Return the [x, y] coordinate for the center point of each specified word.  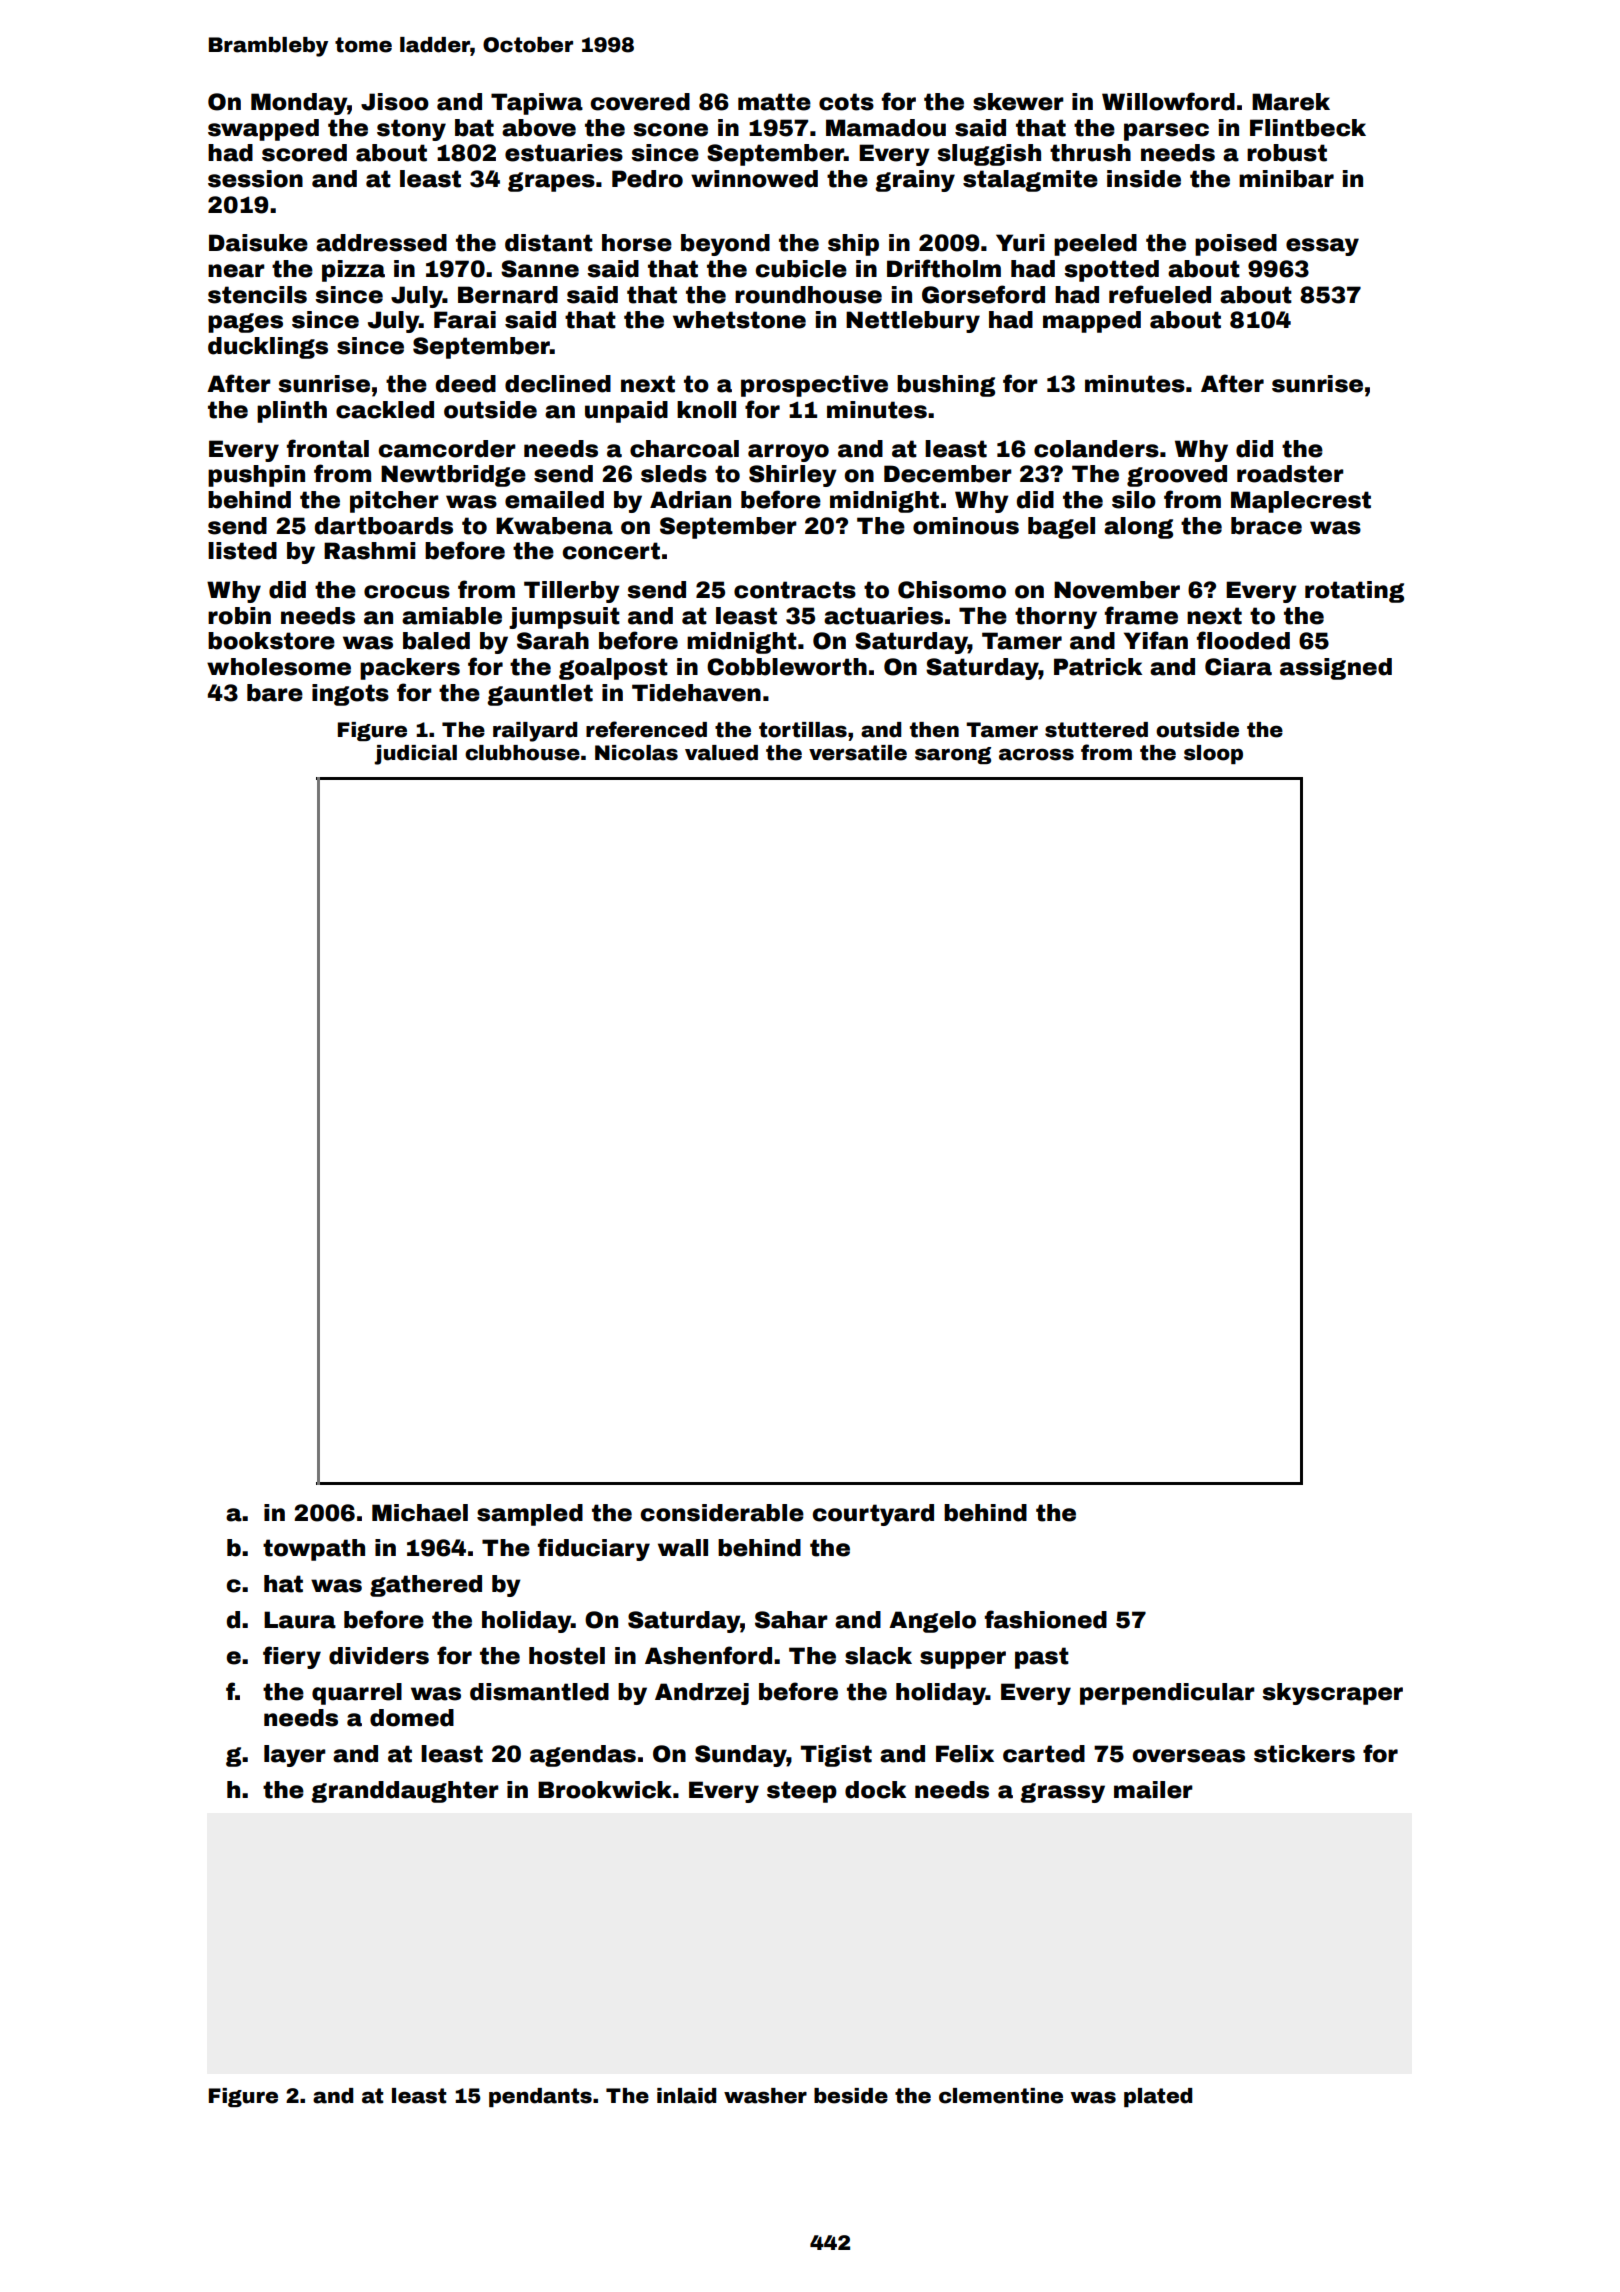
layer [295, 1756]
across [1036, 754]
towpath [314, 1550]
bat [474, 128]
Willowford [1168, 101]
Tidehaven [696, 693]
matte [774, 102]
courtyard [873, 1515]
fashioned [1046, 1619]
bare [275, 693]
